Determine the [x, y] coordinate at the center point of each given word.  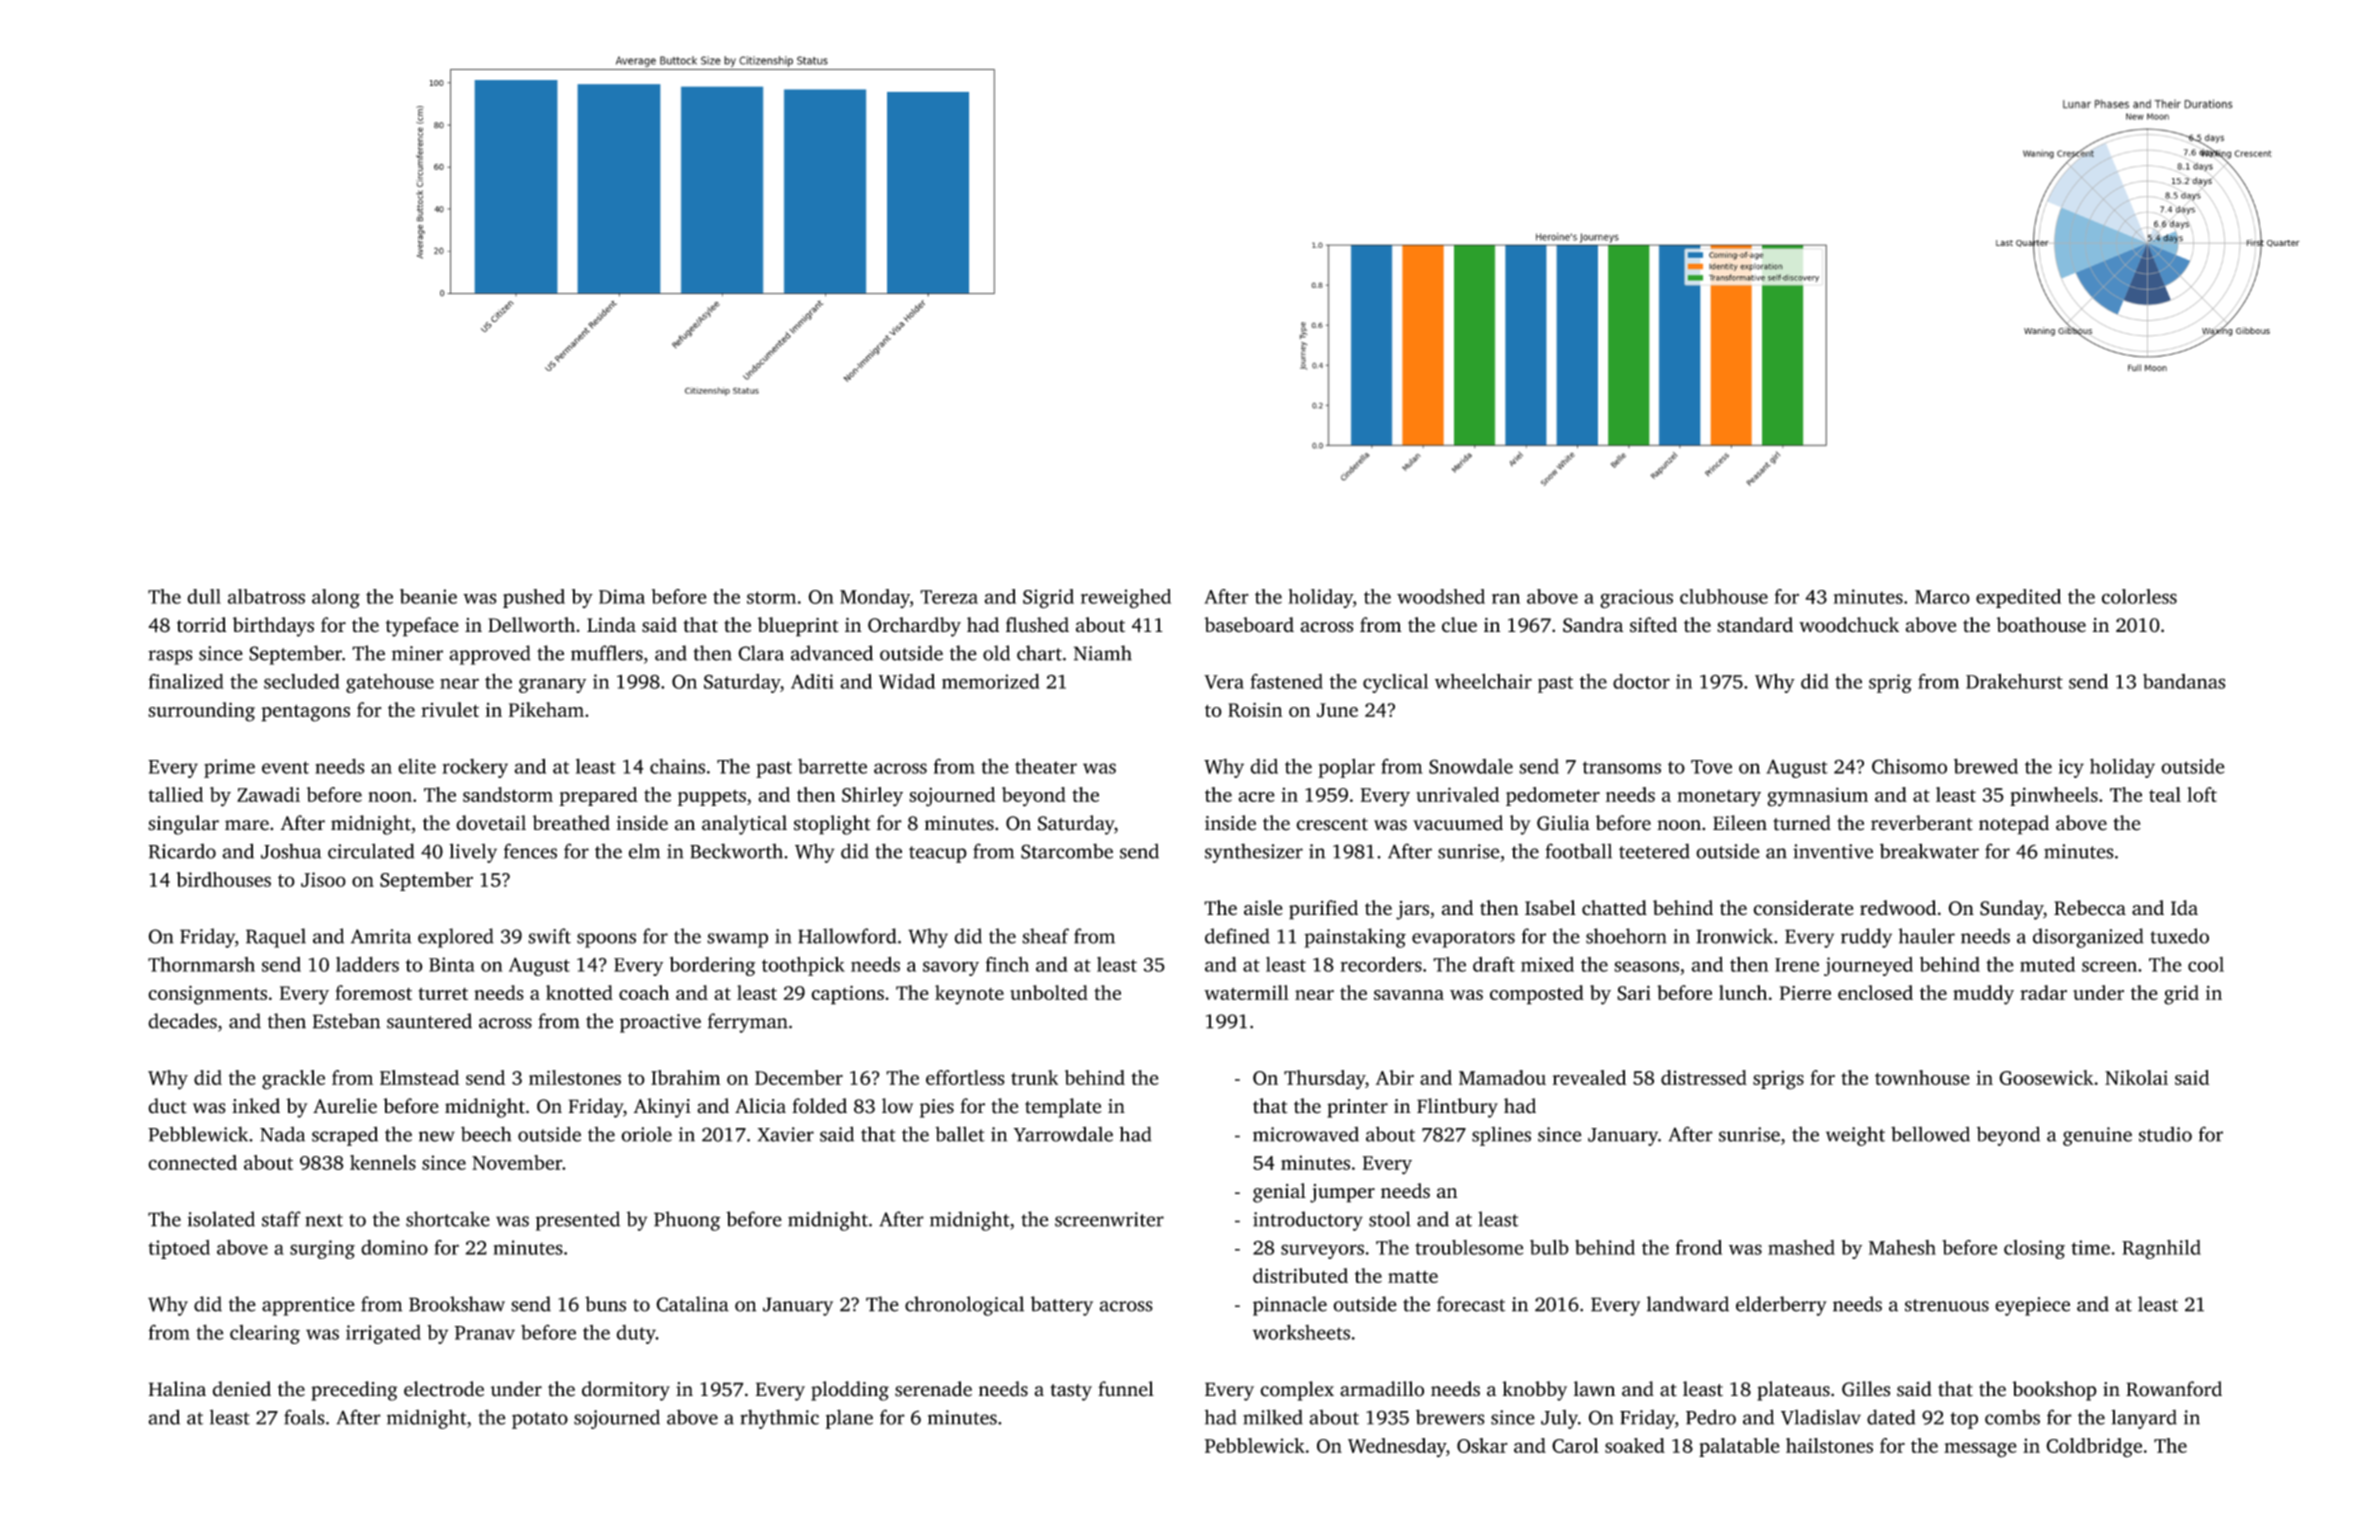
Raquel [276, 938]
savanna [1409, 995]
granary [552, 685]
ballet [960, 1134]
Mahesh [1902, 1247]
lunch [1743, 992]
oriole [646, 1134]
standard [1755, 625]
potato [540, 1420]
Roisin [1255, 709]
